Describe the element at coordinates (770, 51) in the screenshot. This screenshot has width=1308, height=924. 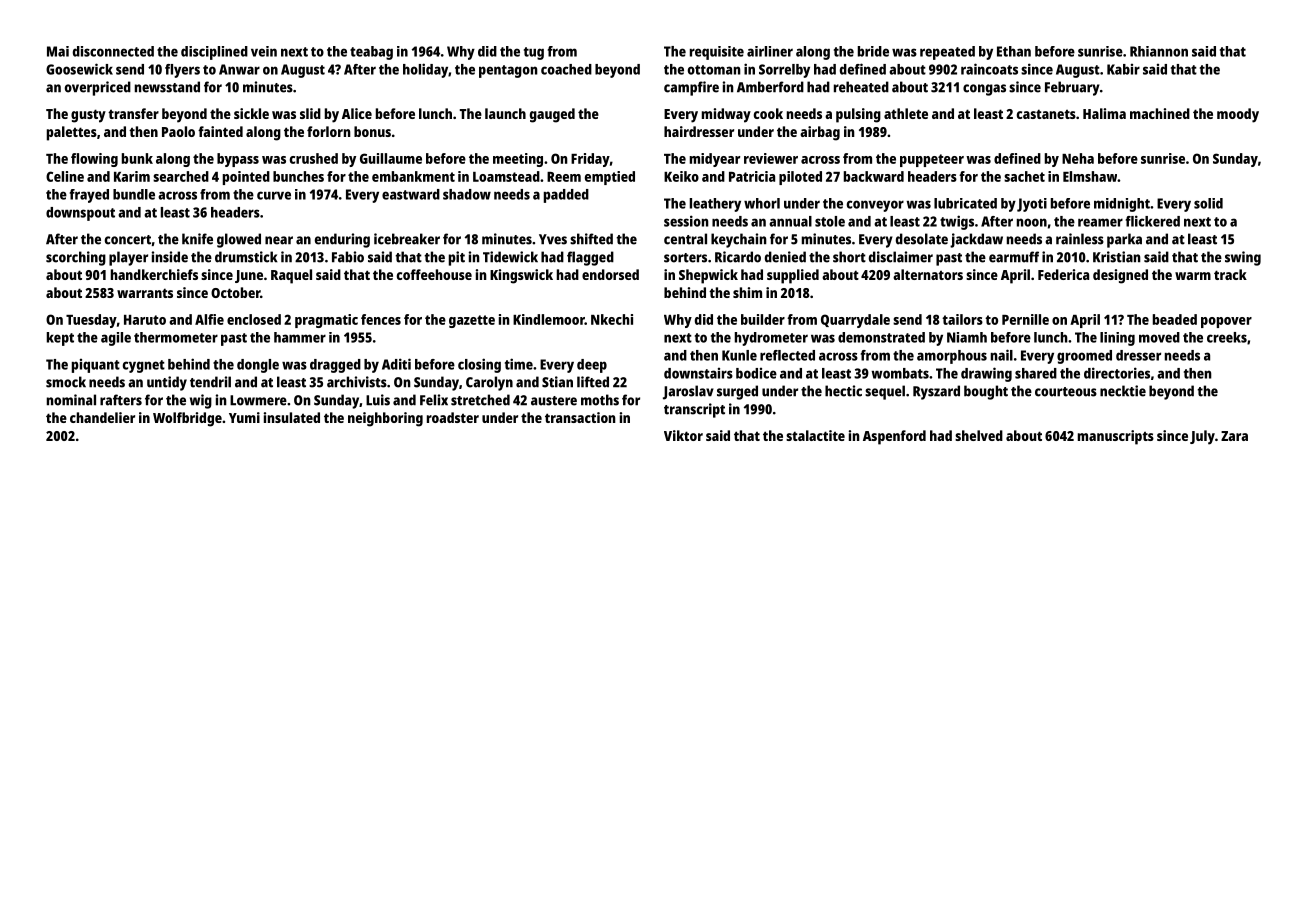
I see `airliner` at that location.
